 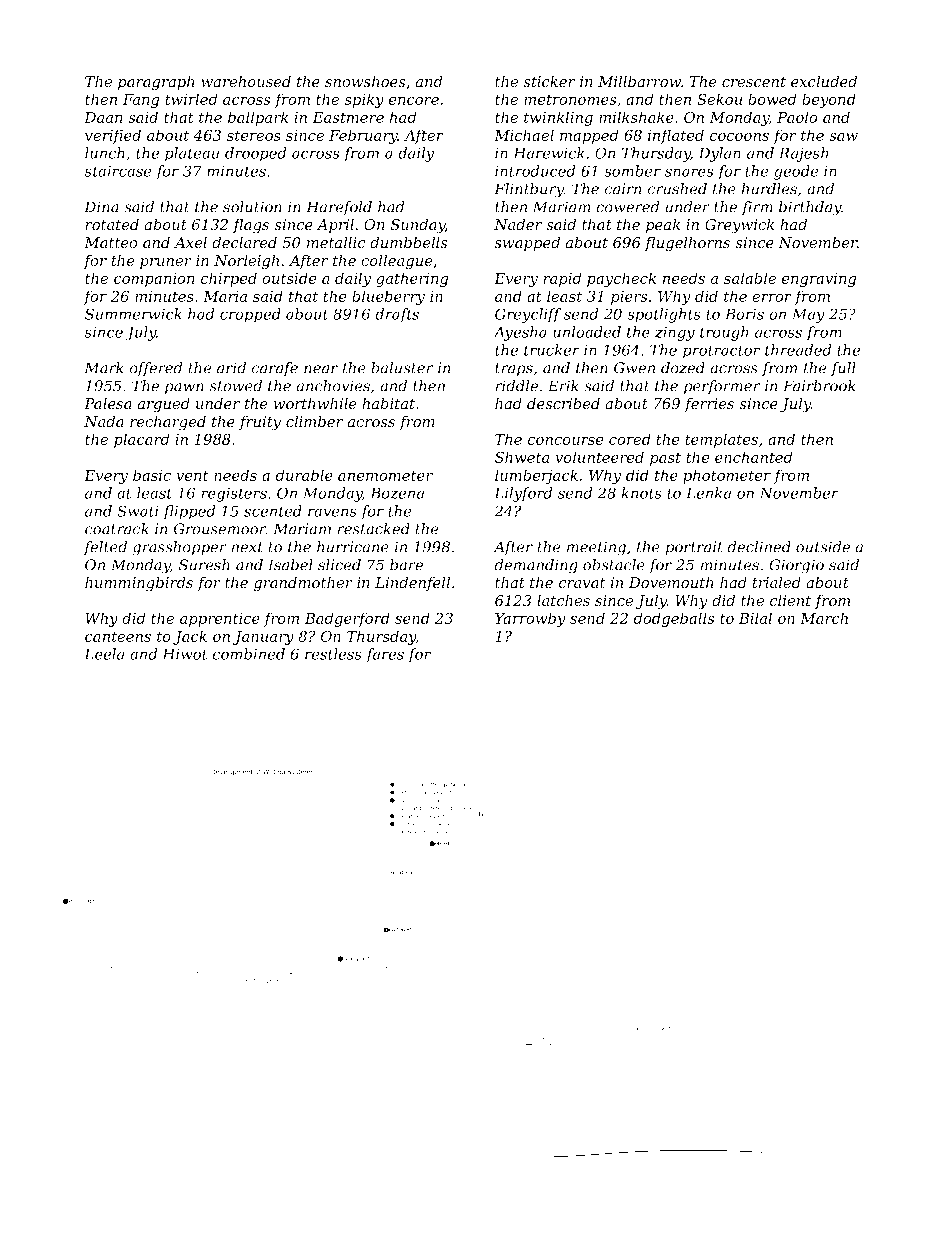 What do you see at coordinates (549, 81) in the screenshot?
I see `sticker` at bounding box center [549, 81].
